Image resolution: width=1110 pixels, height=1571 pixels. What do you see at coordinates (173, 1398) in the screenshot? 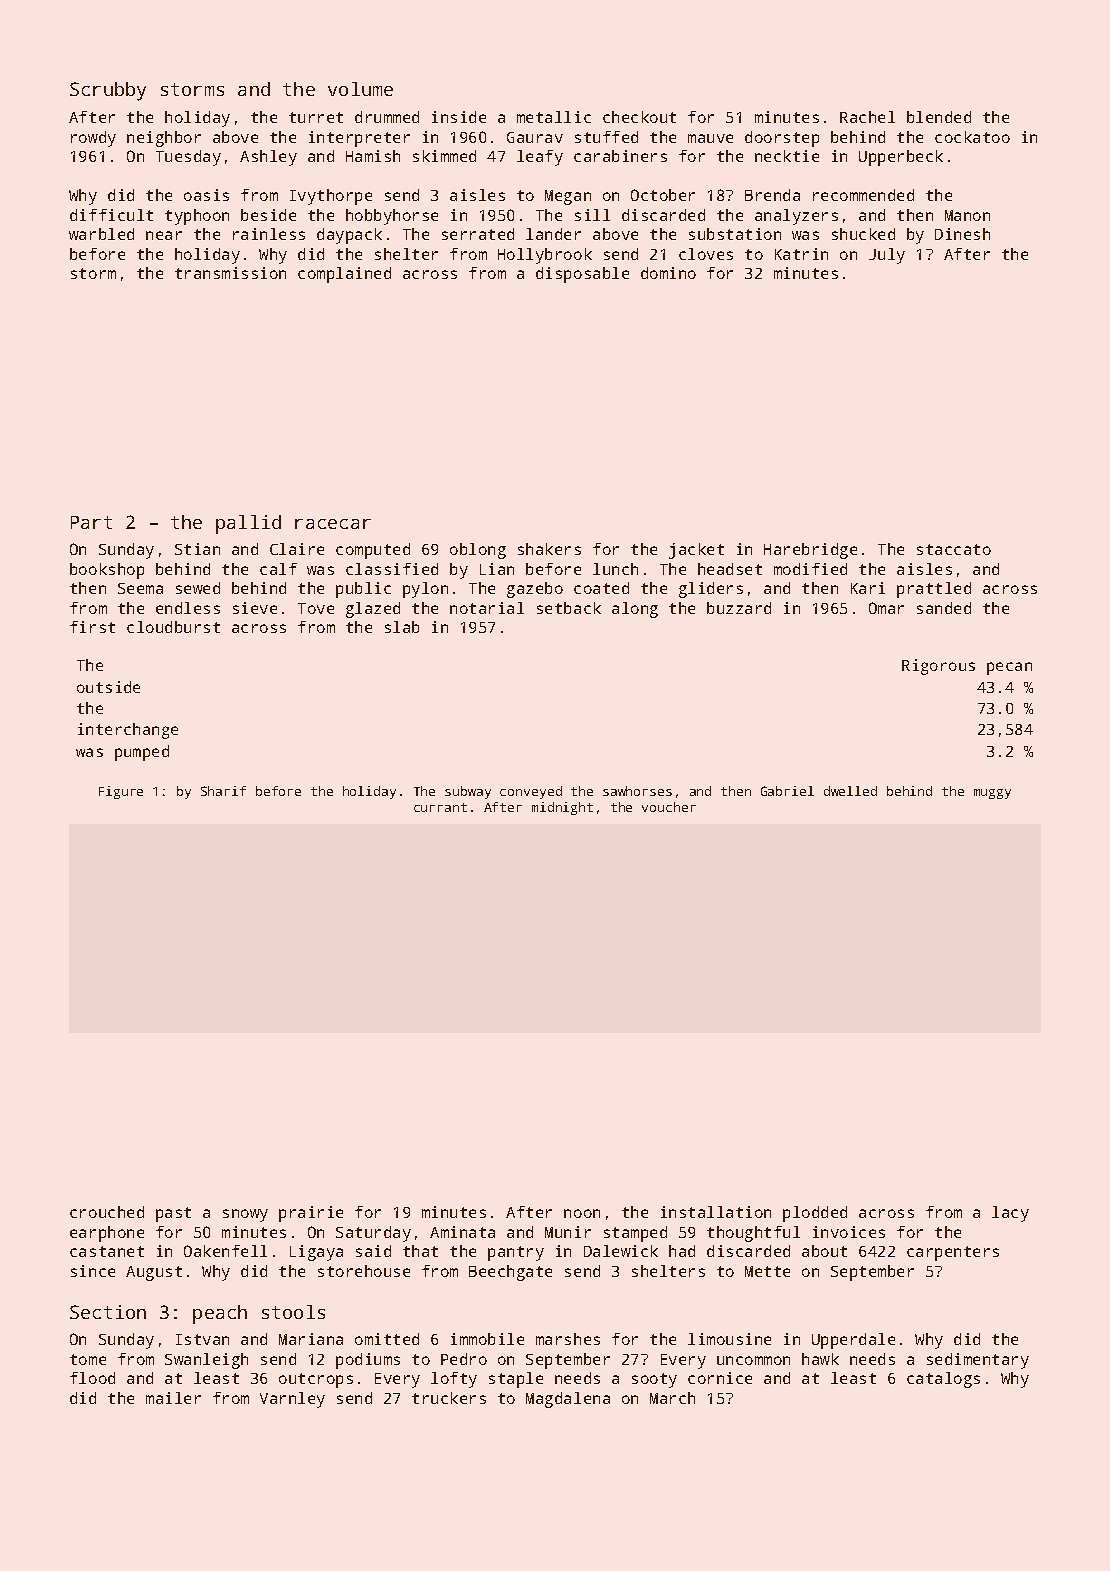
I see `mailer` at bounding box center [173, 1398].
